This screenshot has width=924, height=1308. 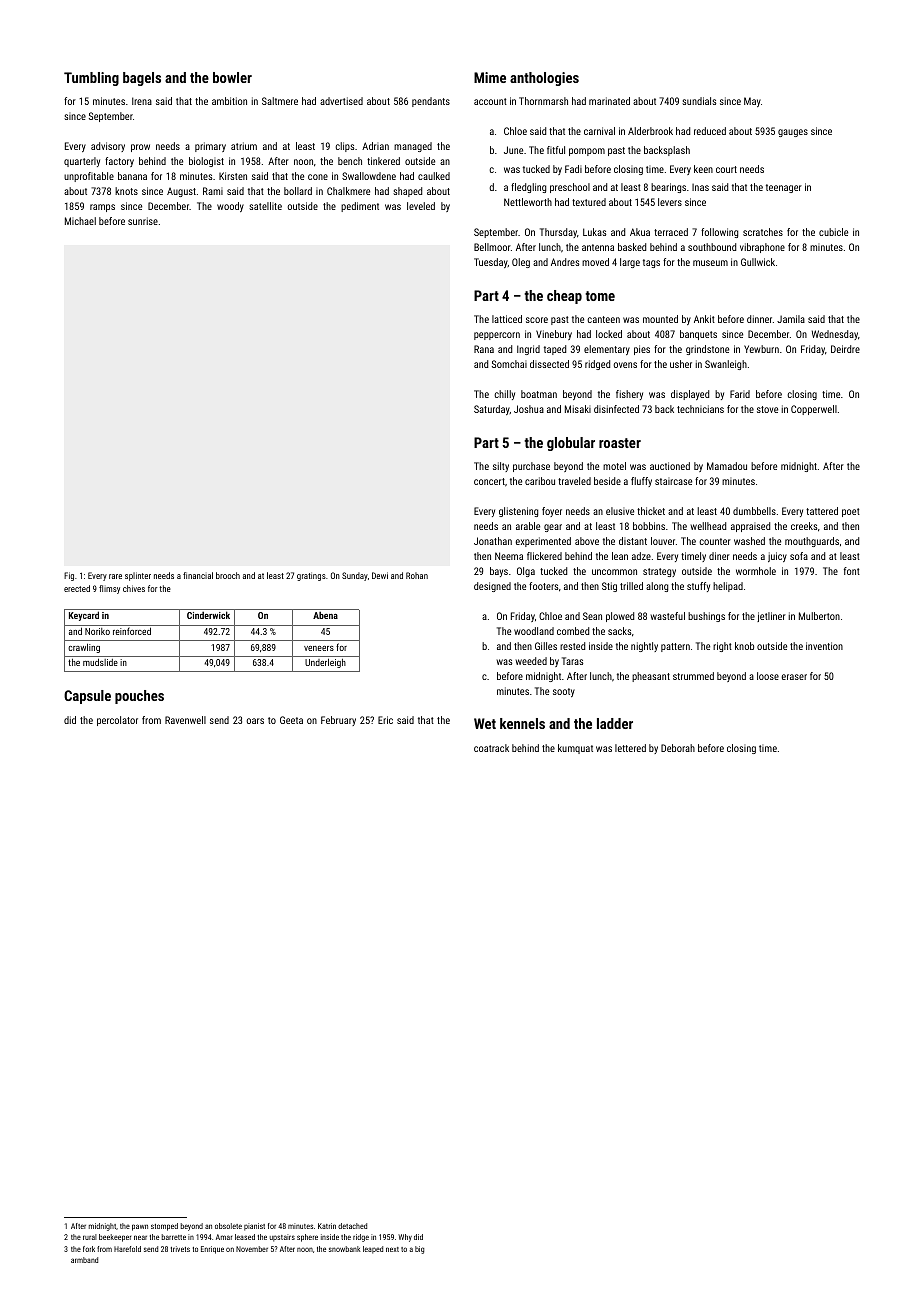 I want to click on armband, so click(x=84, y=1260).
